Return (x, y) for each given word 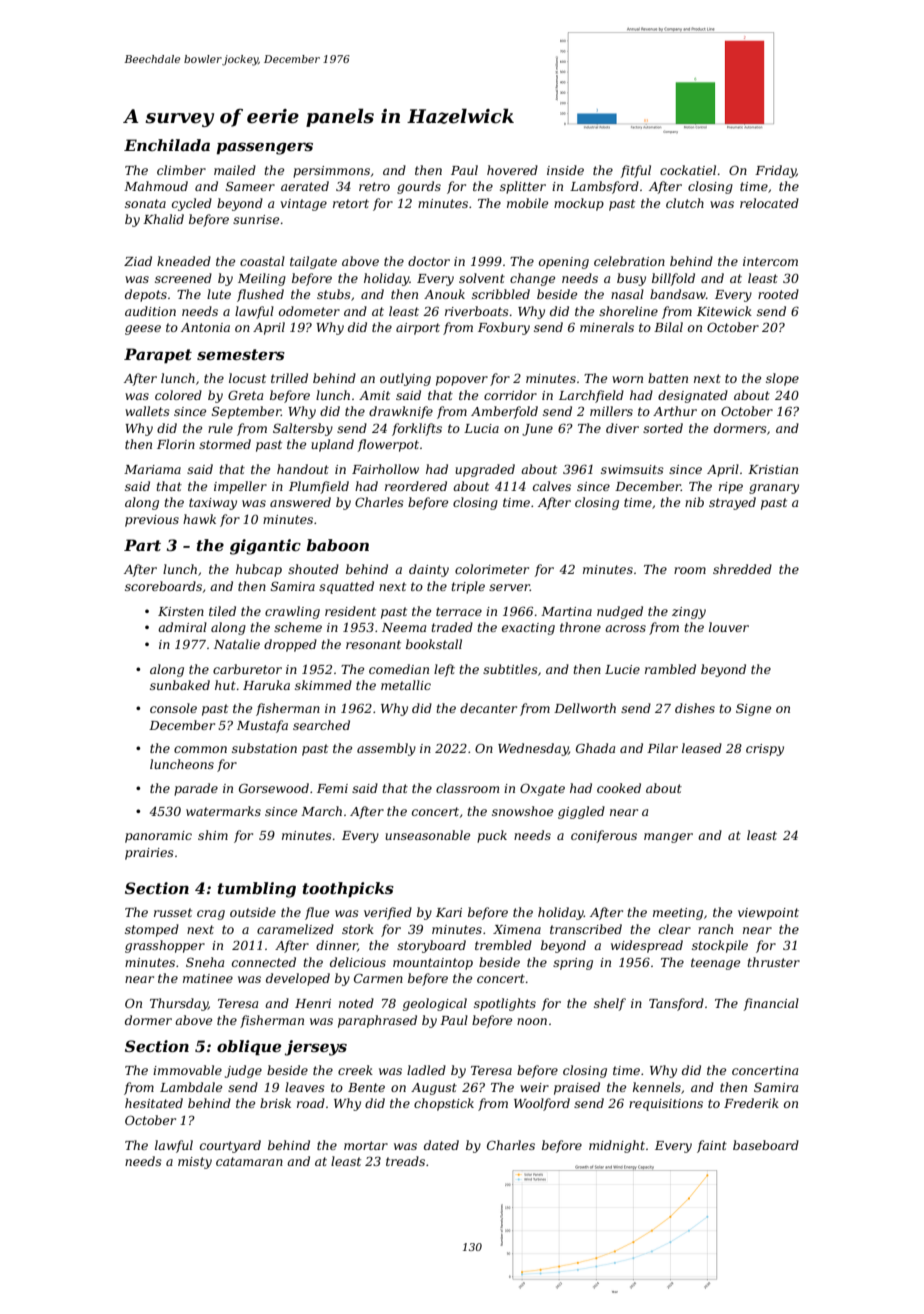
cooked (619, 788)
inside (565, 170)
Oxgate (542, 789)
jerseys (316, 1048)
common (200, 749)
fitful (635, 171)
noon (532, 1021)
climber (181, 170)
